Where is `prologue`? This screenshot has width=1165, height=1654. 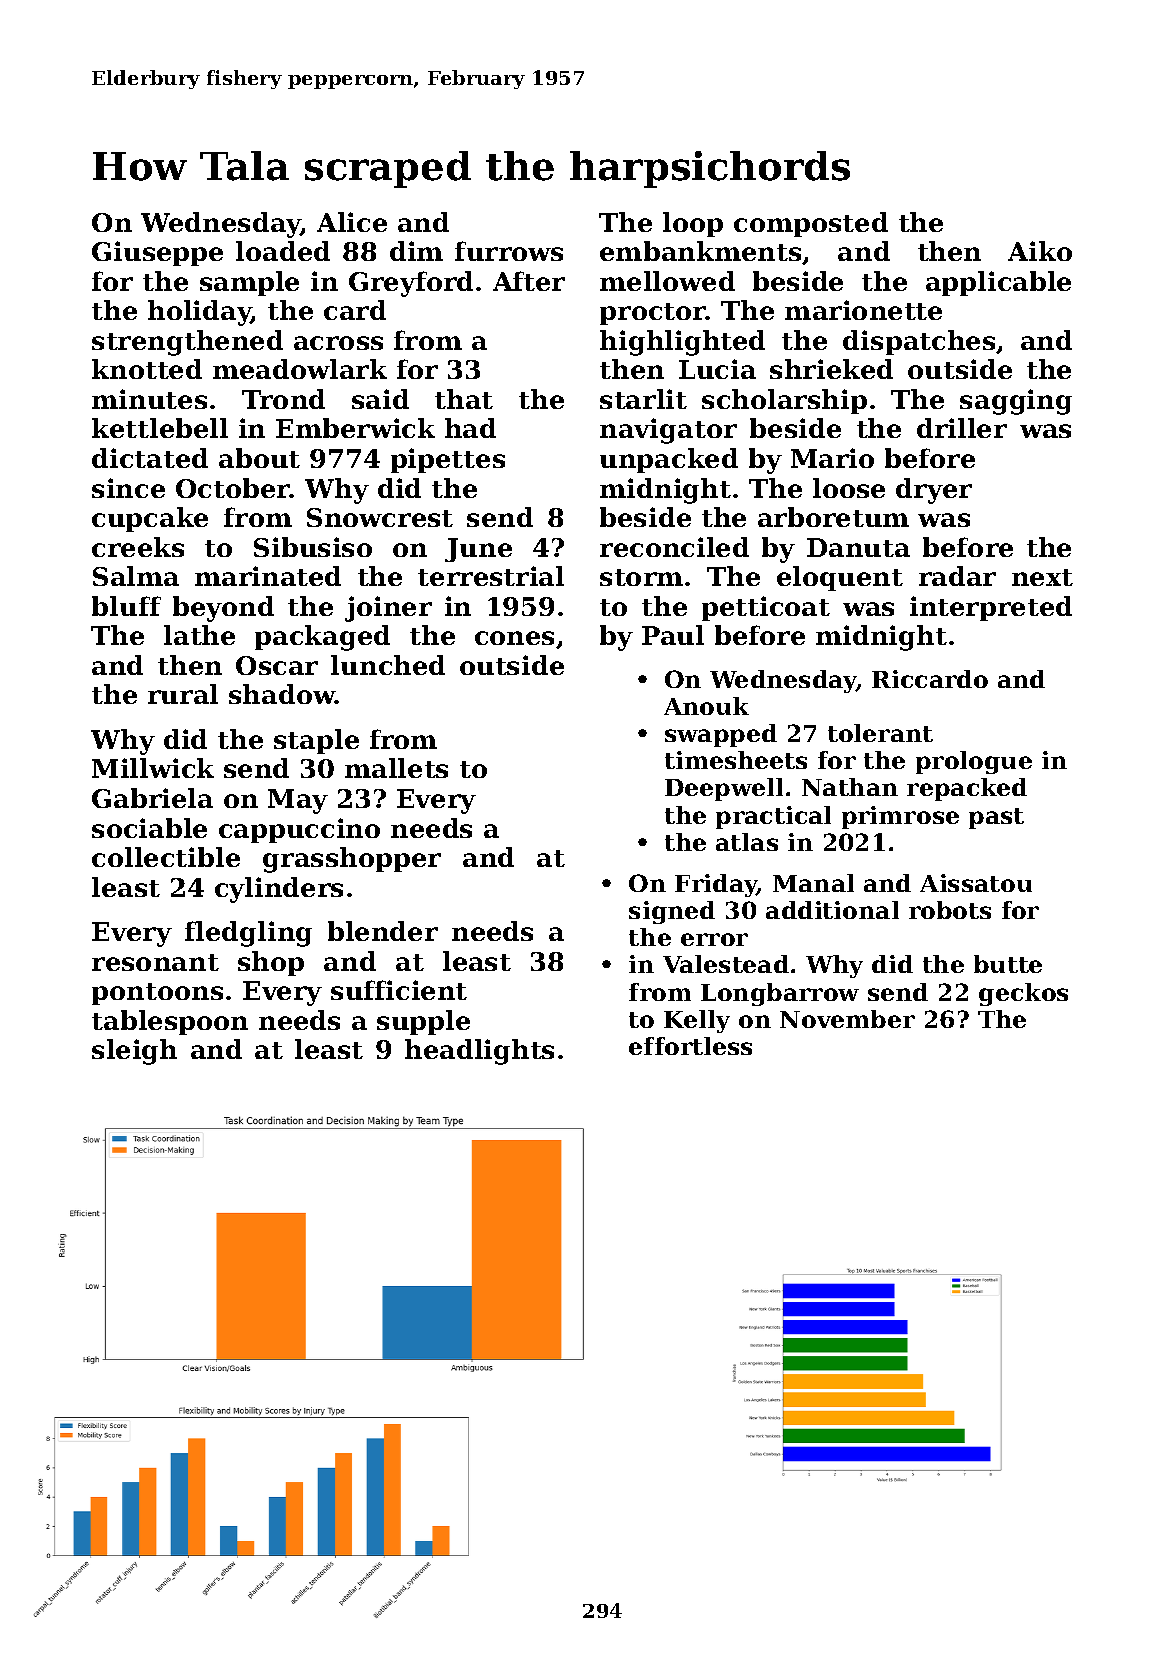 prologue is located at coordinates (974, 762).
